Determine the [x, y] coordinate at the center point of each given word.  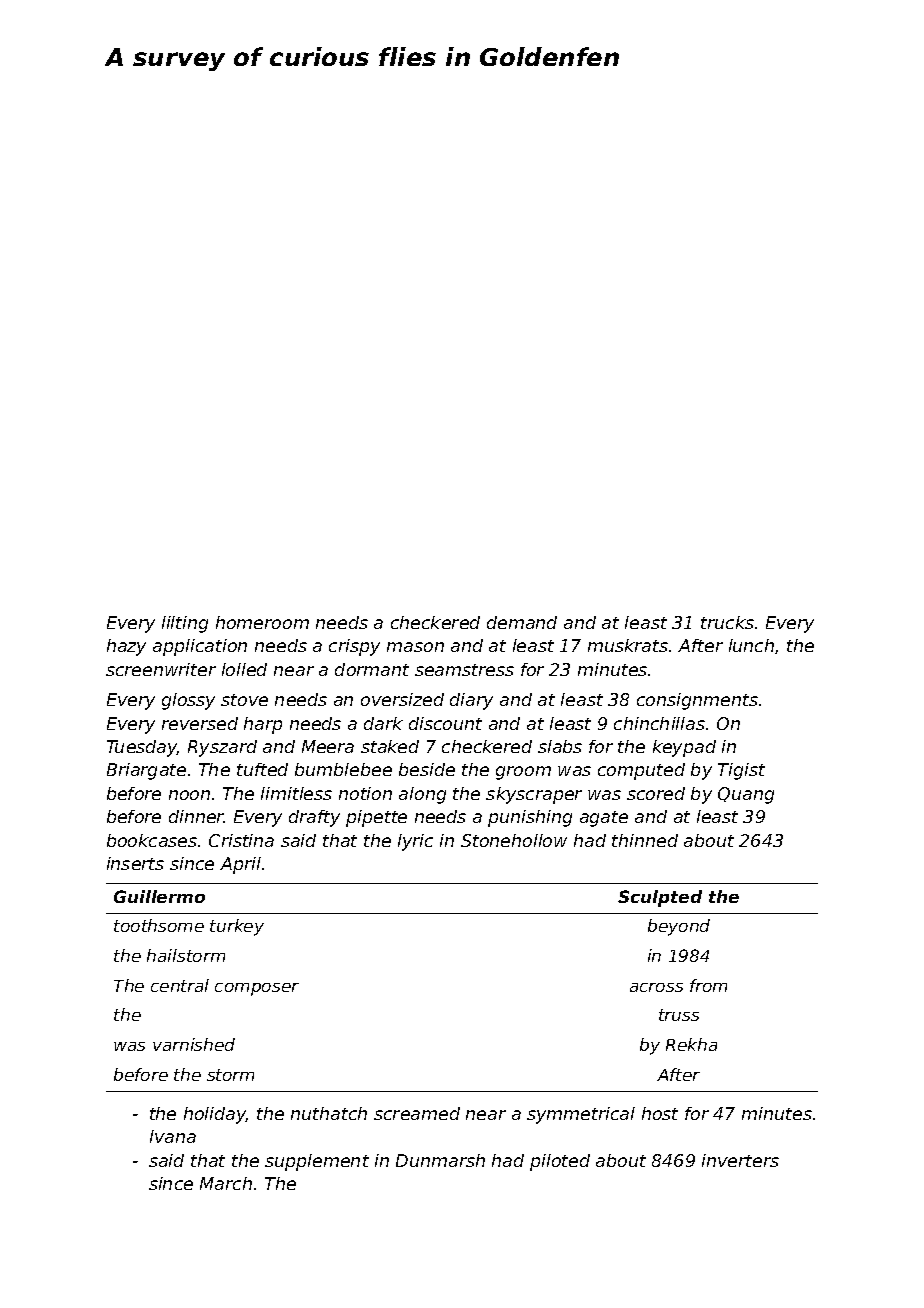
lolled [244, 669]
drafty [314, 818]
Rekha [691, 1044]
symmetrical [581, 1115]
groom [523, 773]
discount [445, 723]
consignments [697, 701]
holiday [215, 1115]
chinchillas [659, 723]
